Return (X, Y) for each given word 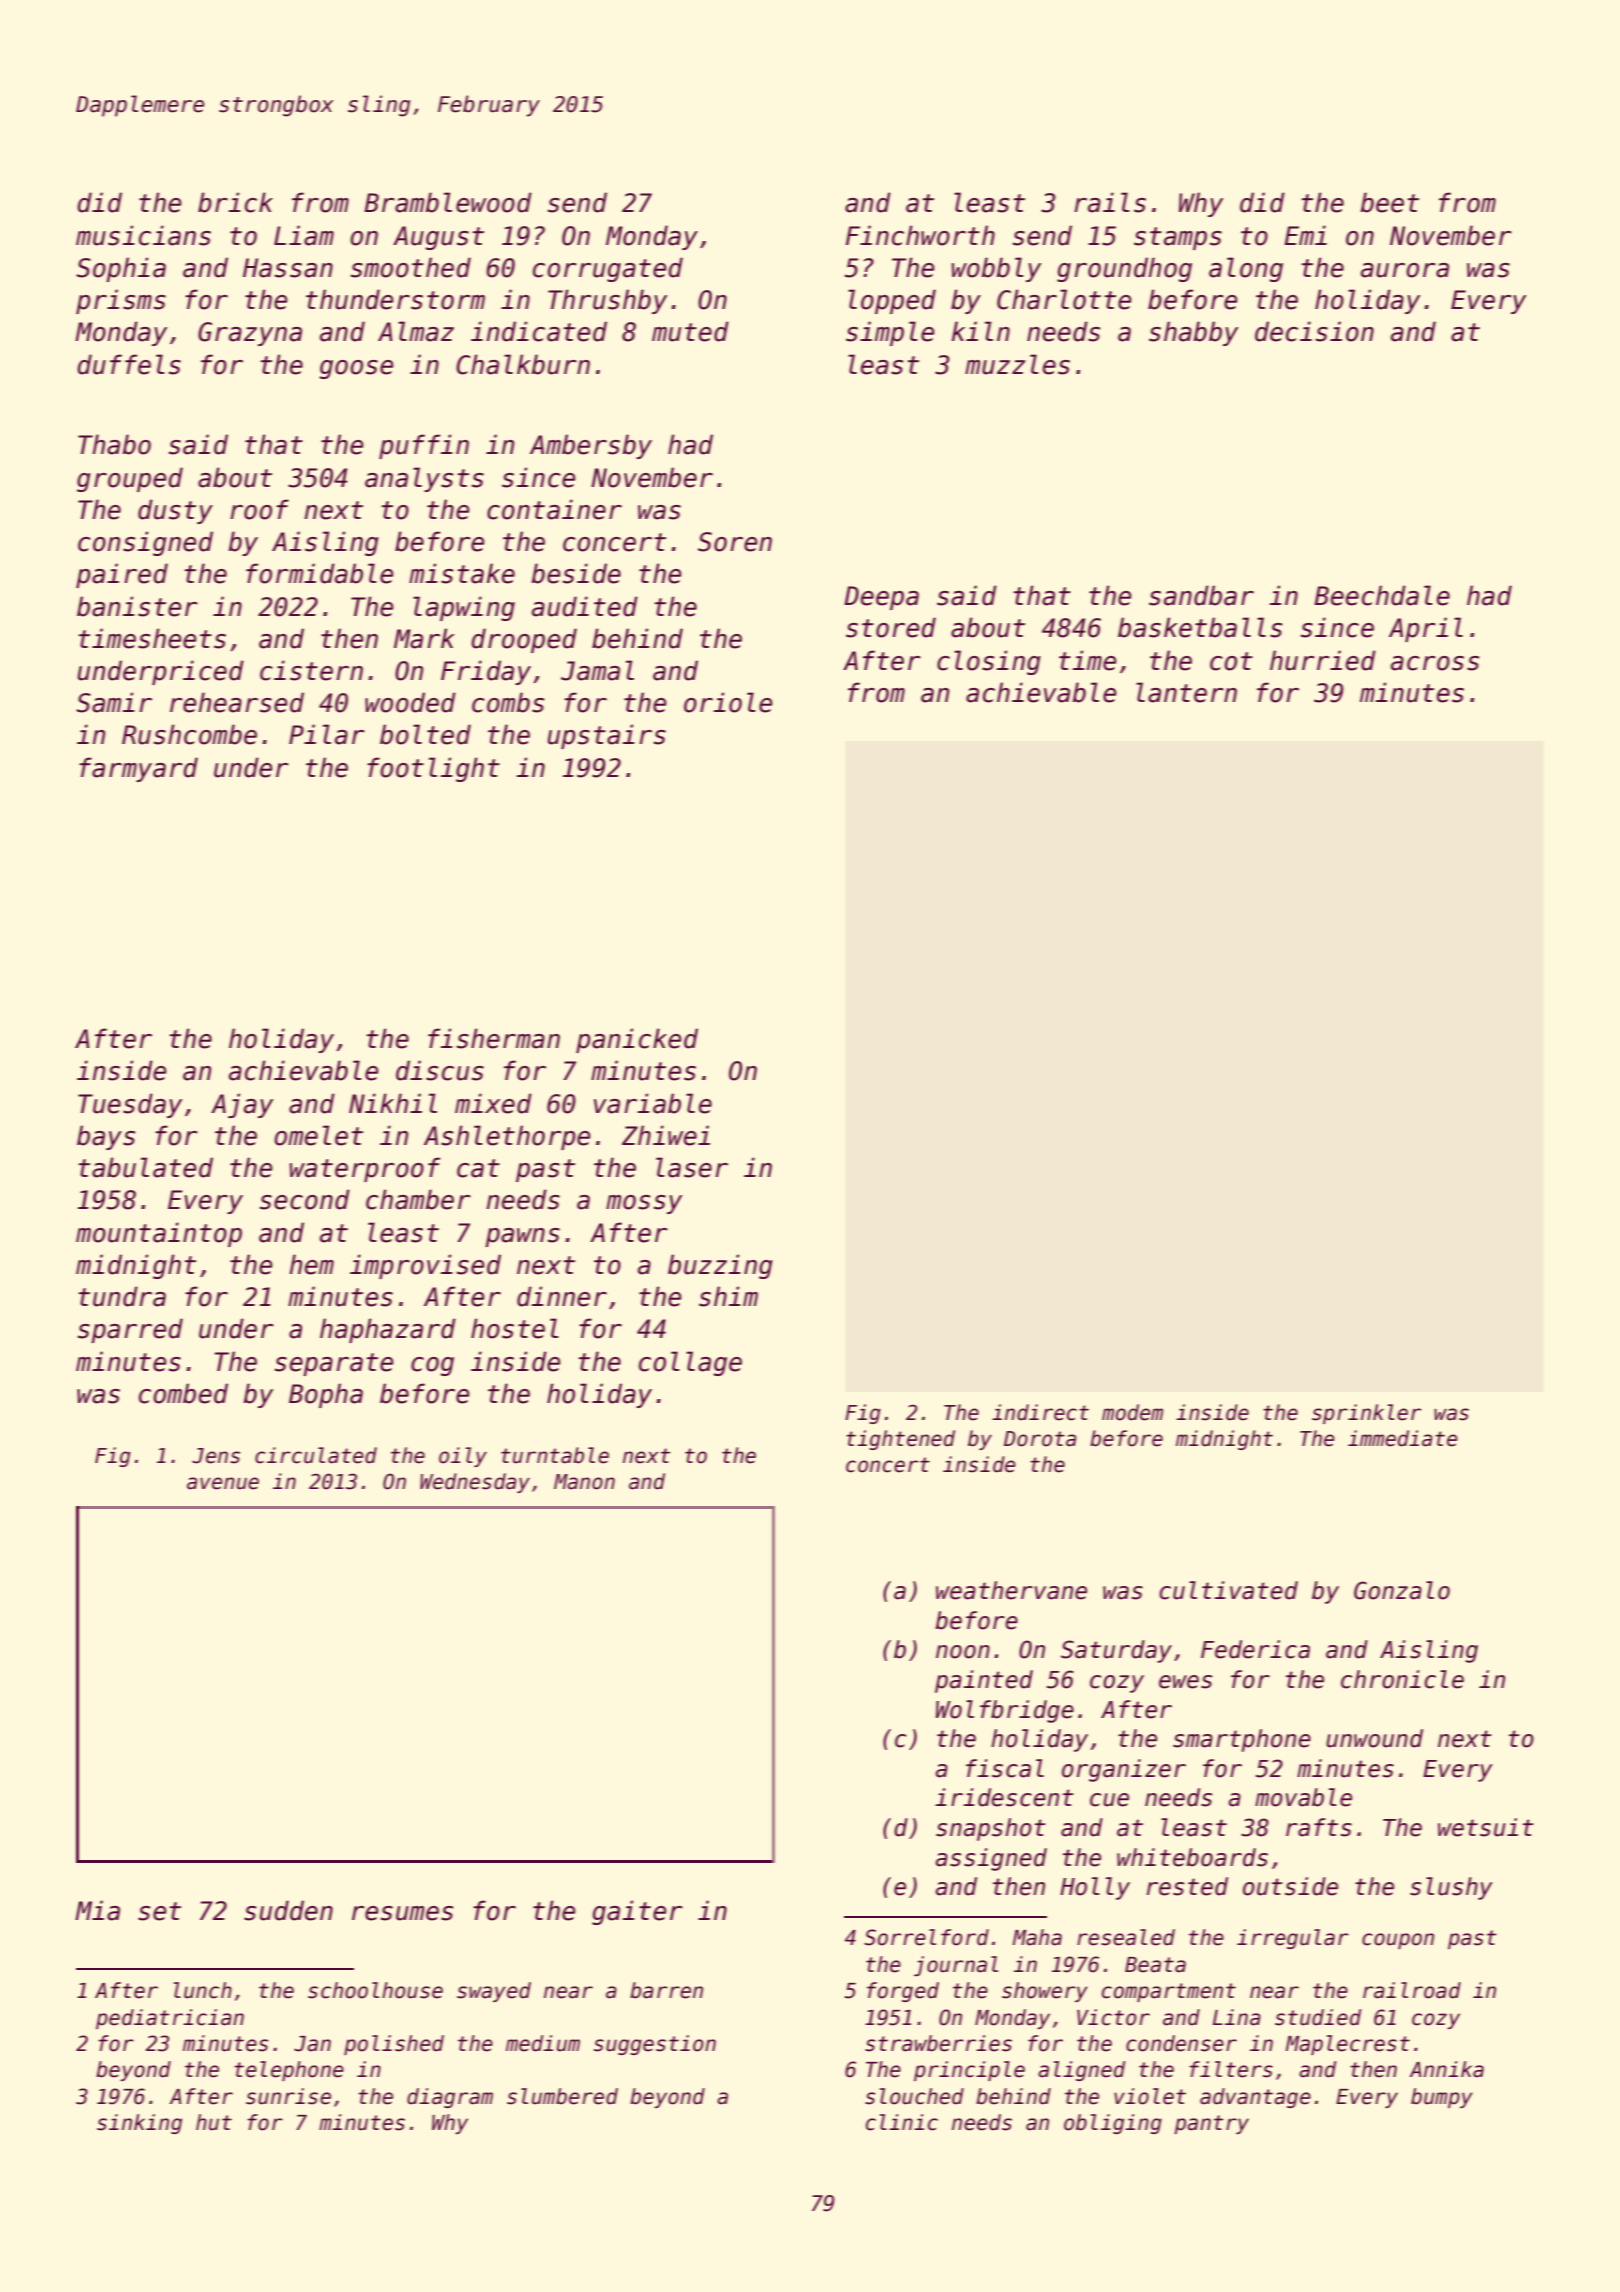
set (159, 1911)
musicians (143, 235)
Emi (1305, 235)
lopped (892, 301)
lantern (1186, 692)
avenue (223, 1483)
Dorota (1040, 1439)
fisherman (494, 1038)
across (1435, 663)
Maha (1037, 1937)
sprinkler (1366, 1414)
